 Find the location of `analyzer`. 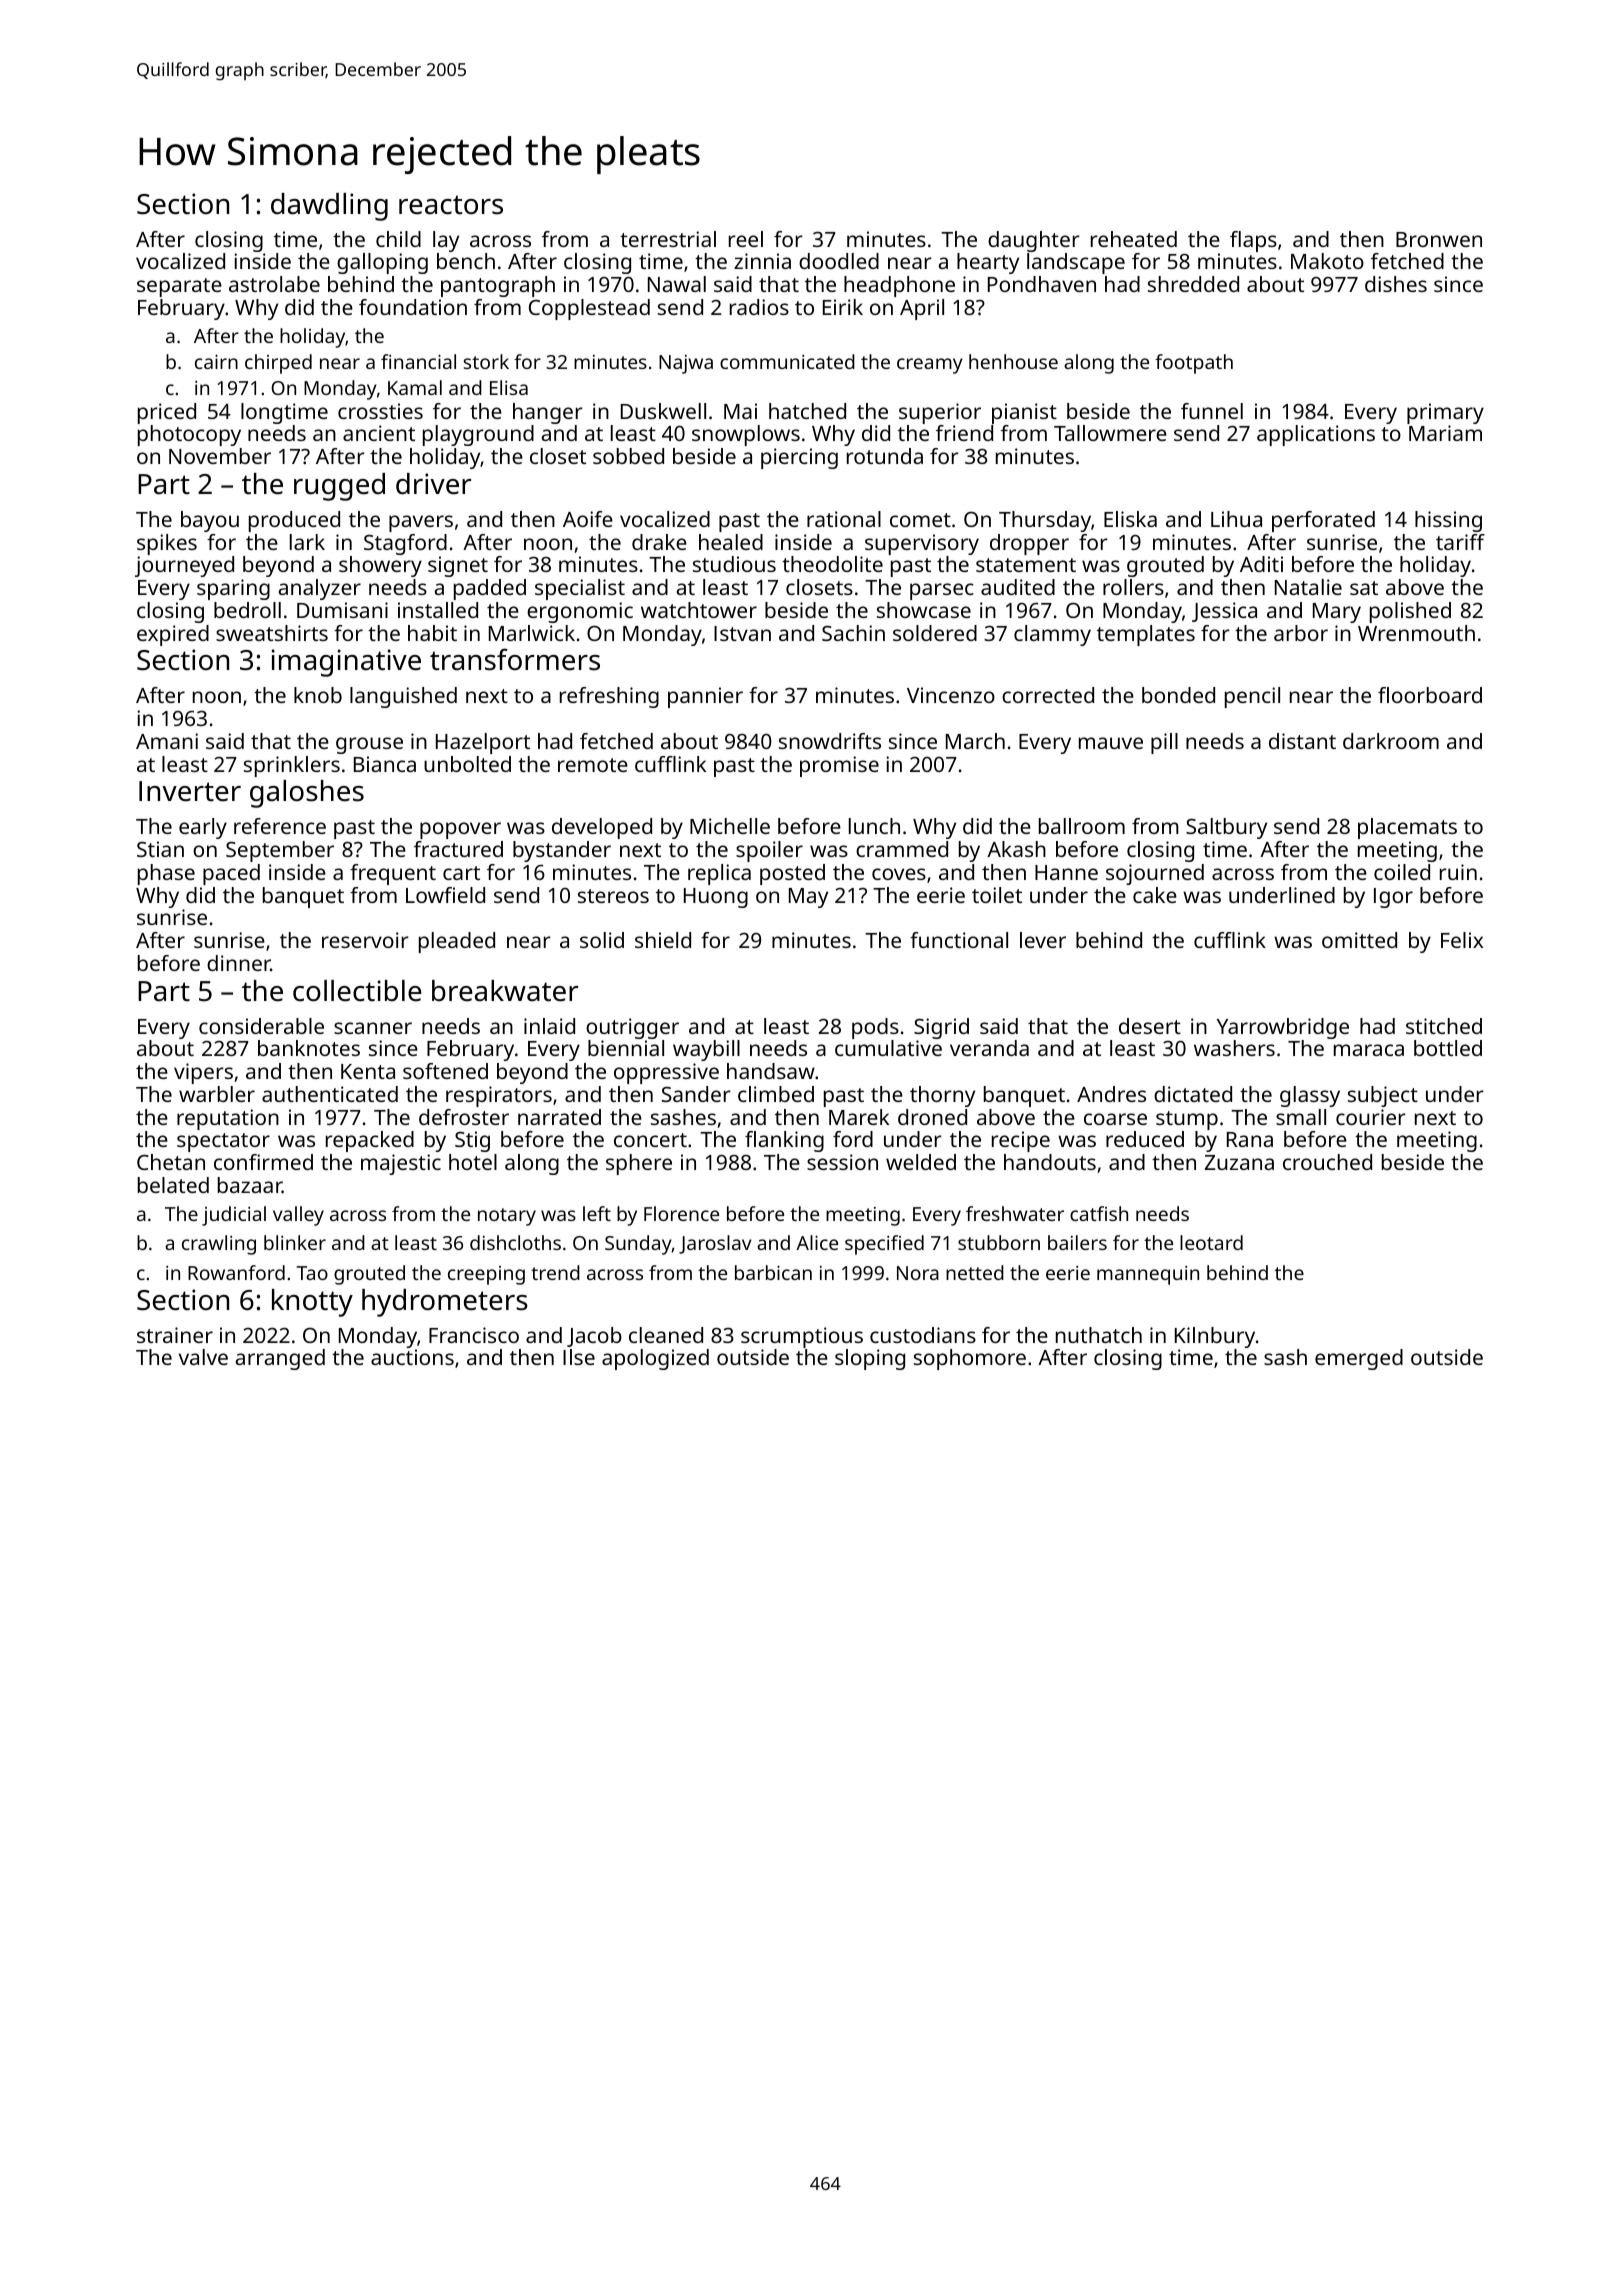

analyzer is located at coordinates (320, 589).
